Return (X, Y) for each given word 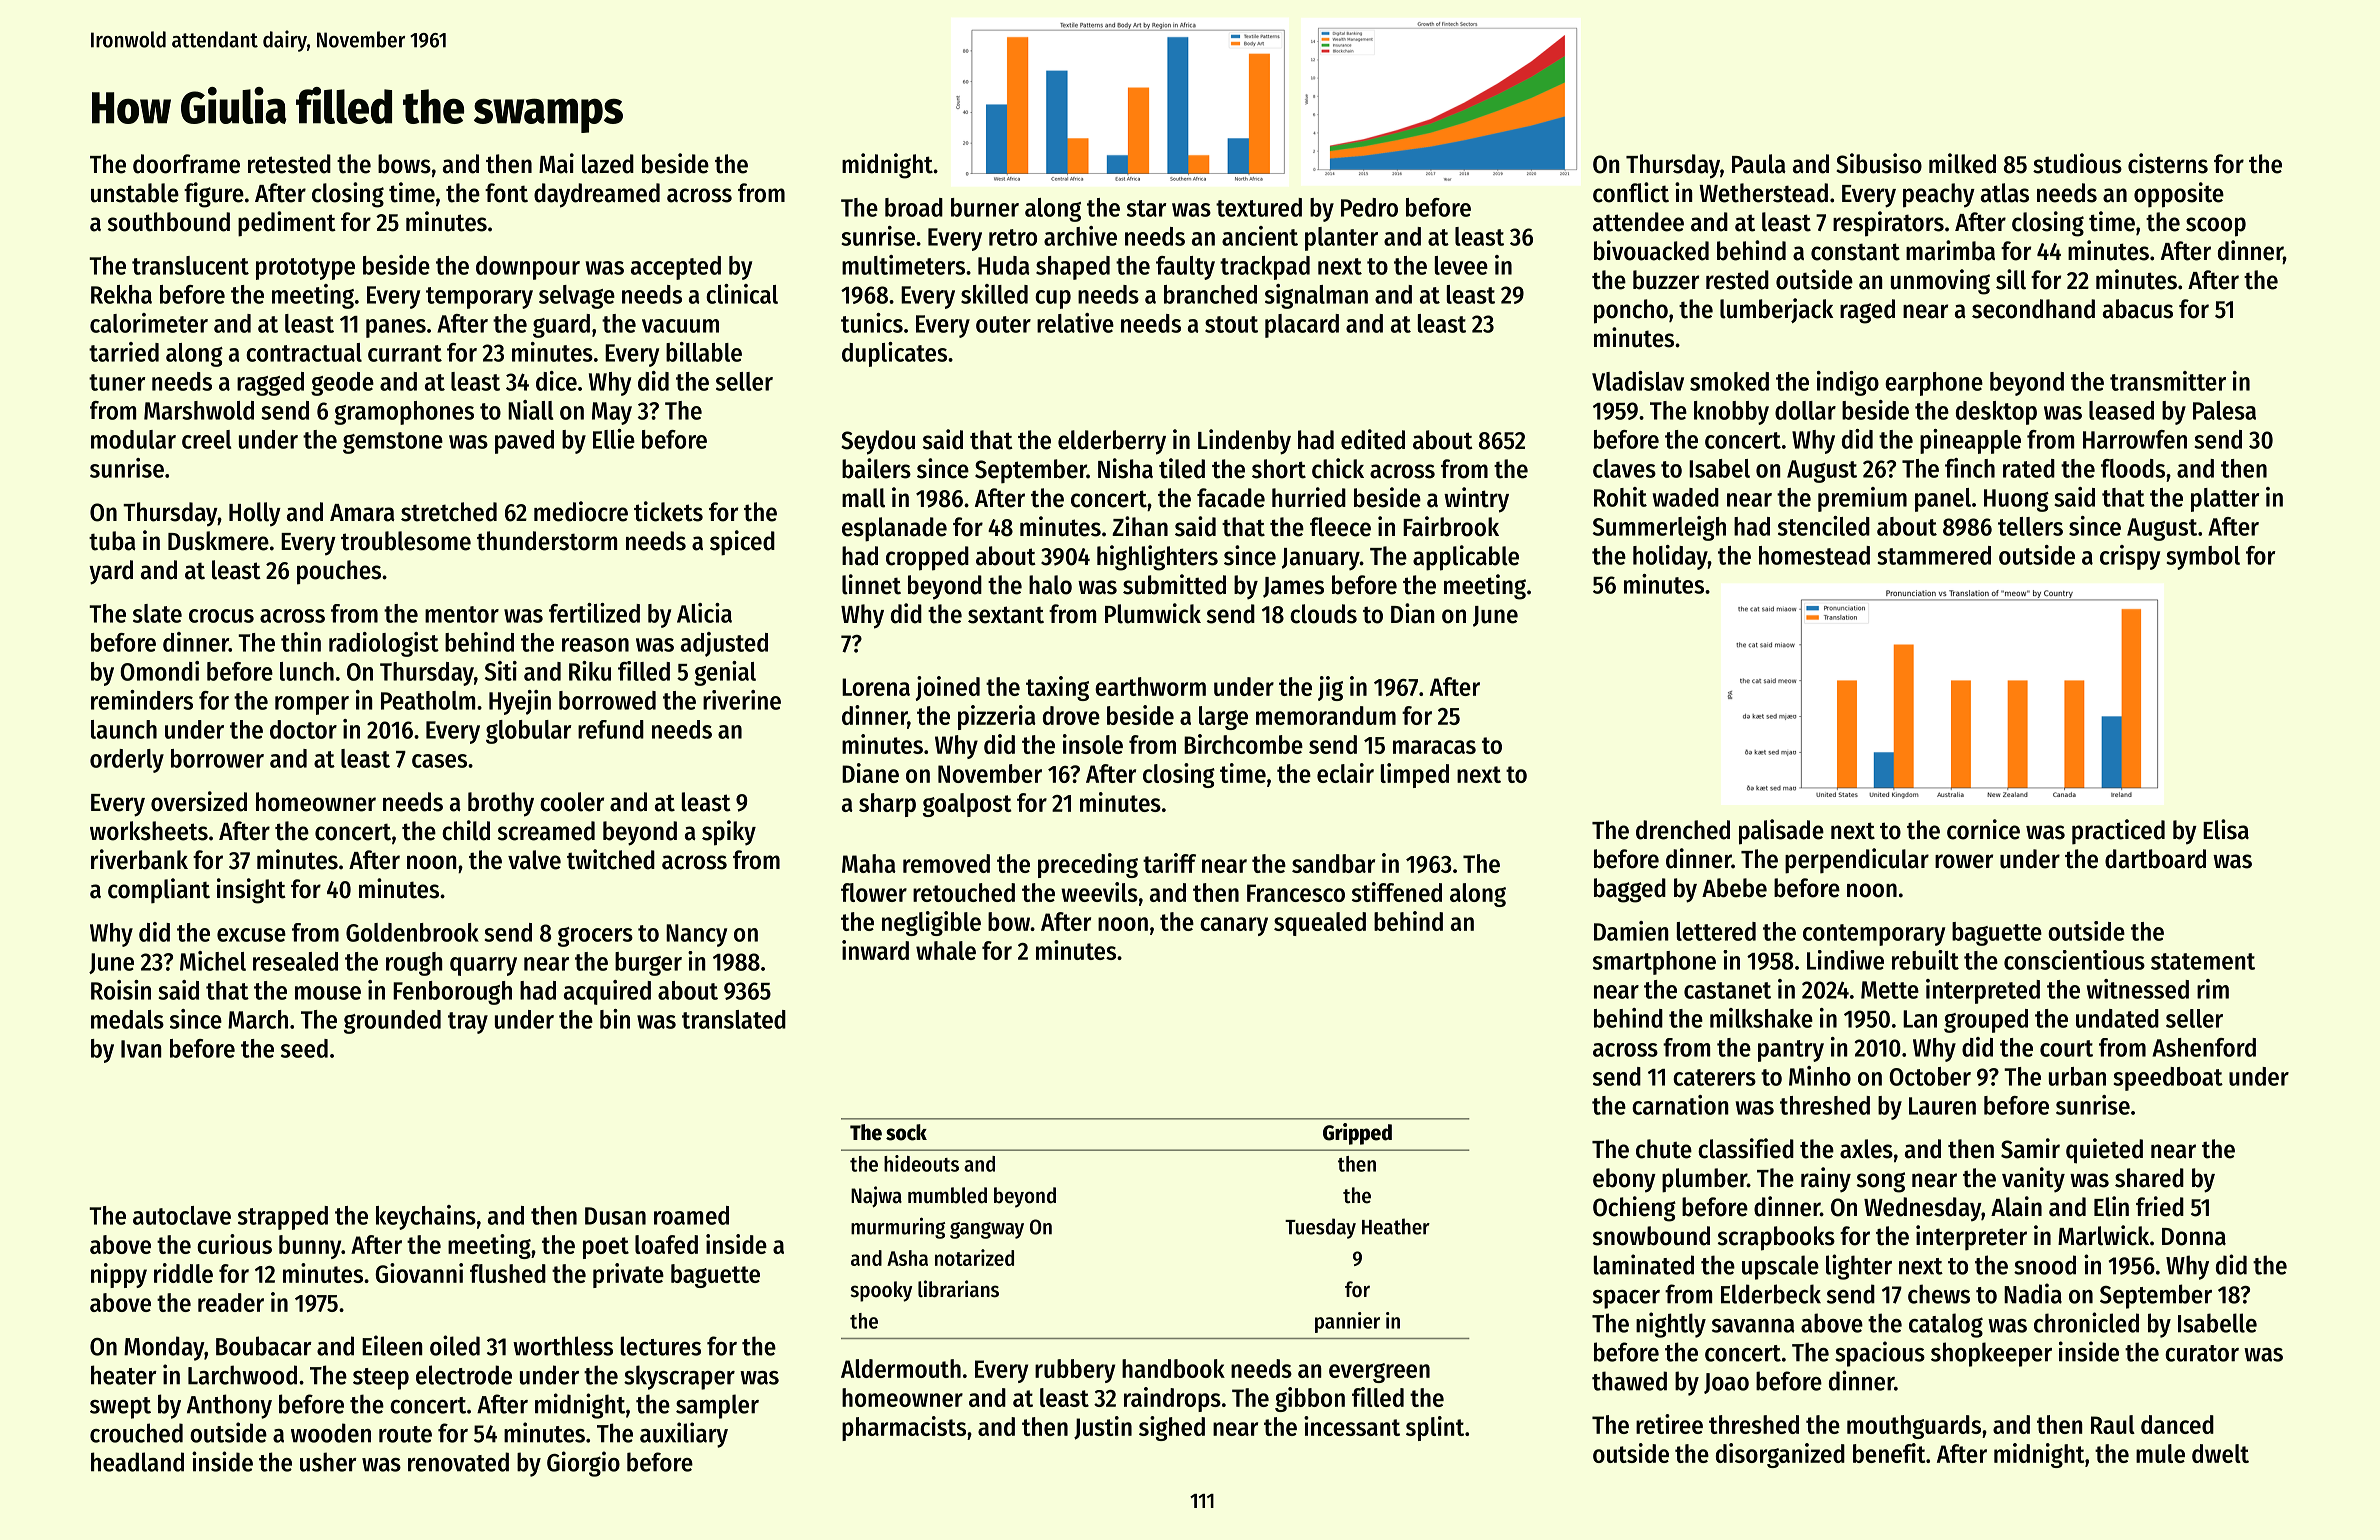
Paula (1759, 164)
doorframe (186, 164)
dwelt (2220, 1453)
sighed (1172, 1428)
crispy (2130, 557)
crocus (221, 616)
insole (1093, 744)
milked (1962, 163)
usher (328, 1462)
